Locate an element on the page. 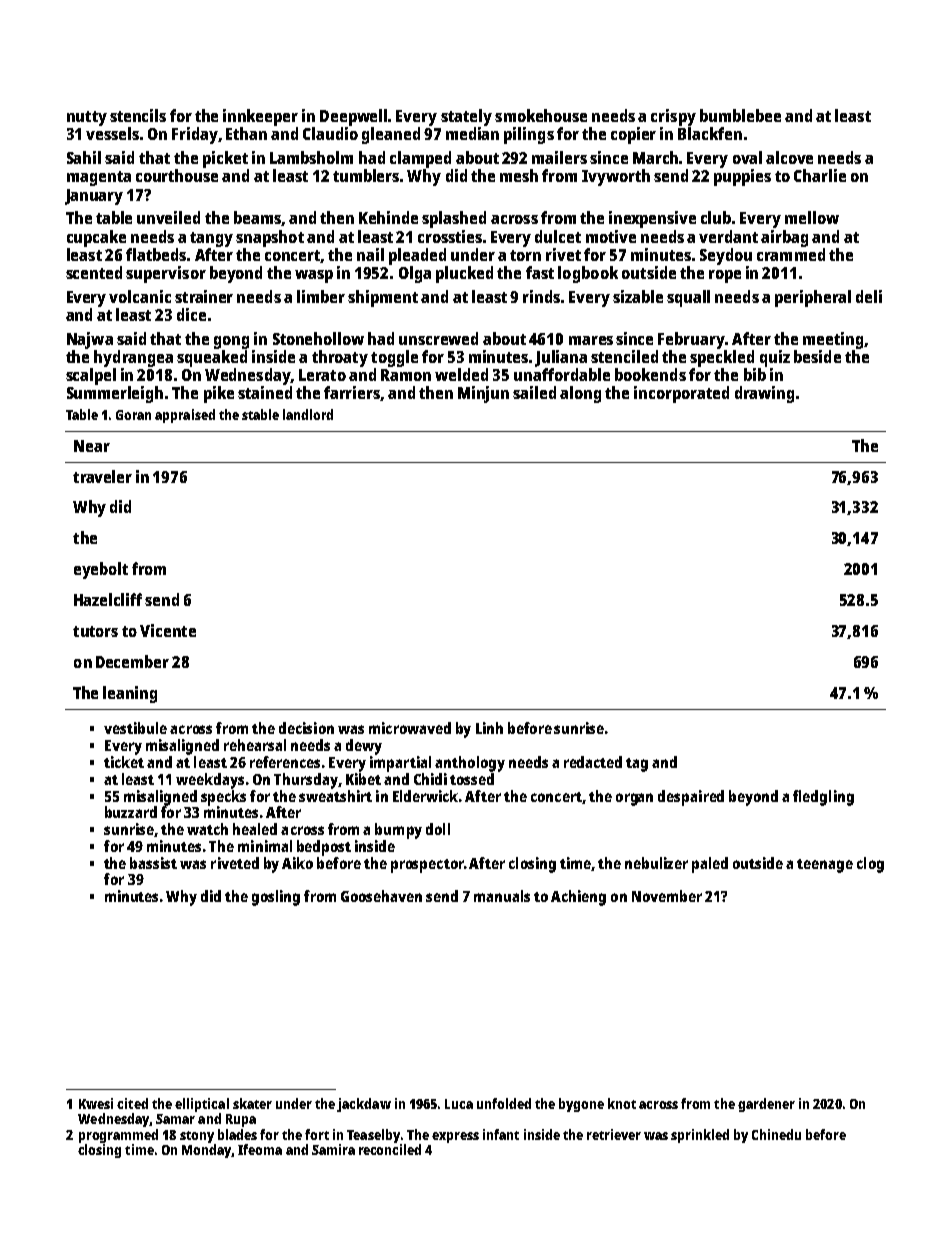 The height and width of the page is (1233, 952). fledgling is located at coordinates (823, 798).
